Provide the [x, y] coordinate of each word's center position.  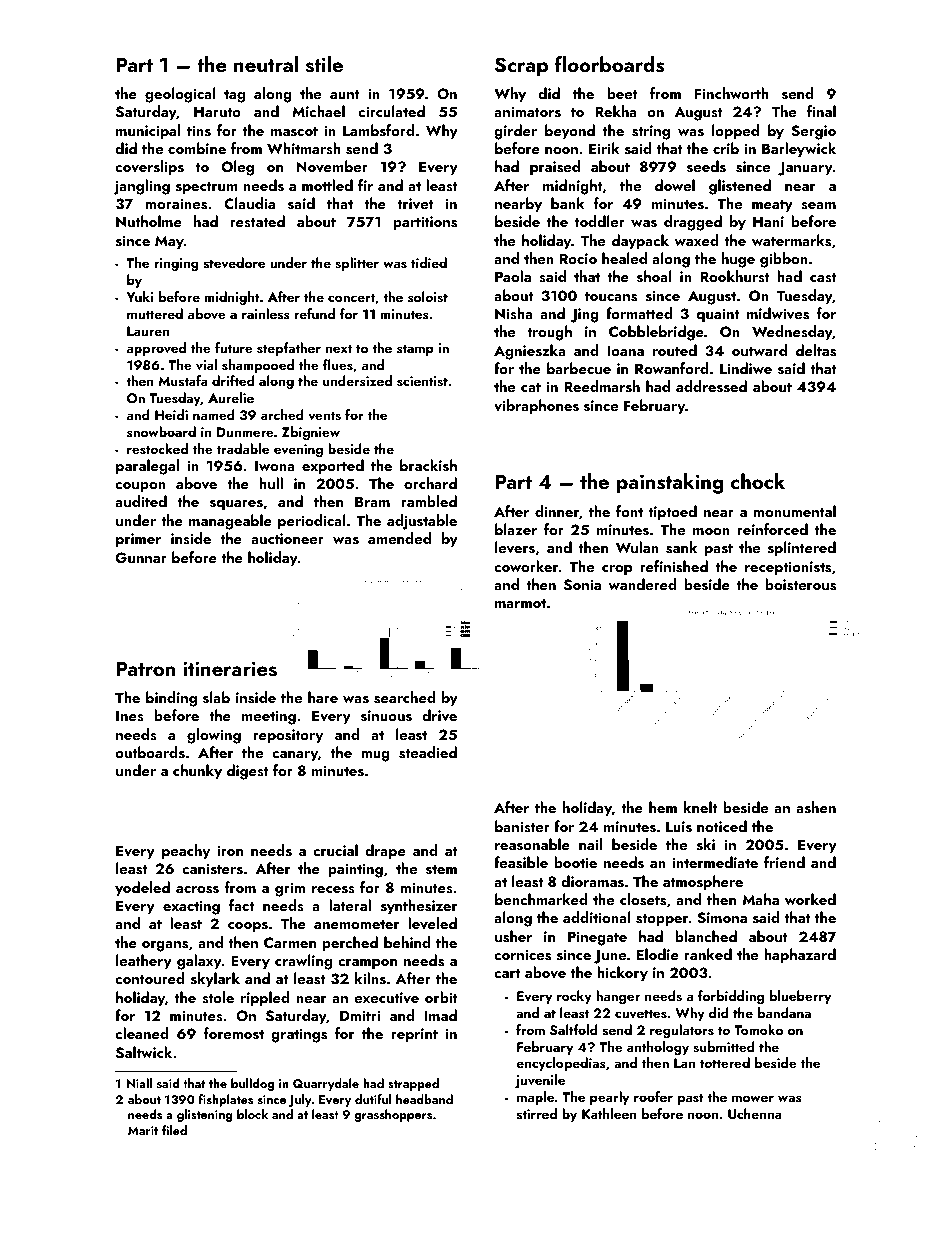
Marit [143, 1130]
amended [399, 538]
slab [216, 697]
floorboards [609, 64]
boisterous [800, 584]
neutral [266, 64]
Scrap [521, 67]
